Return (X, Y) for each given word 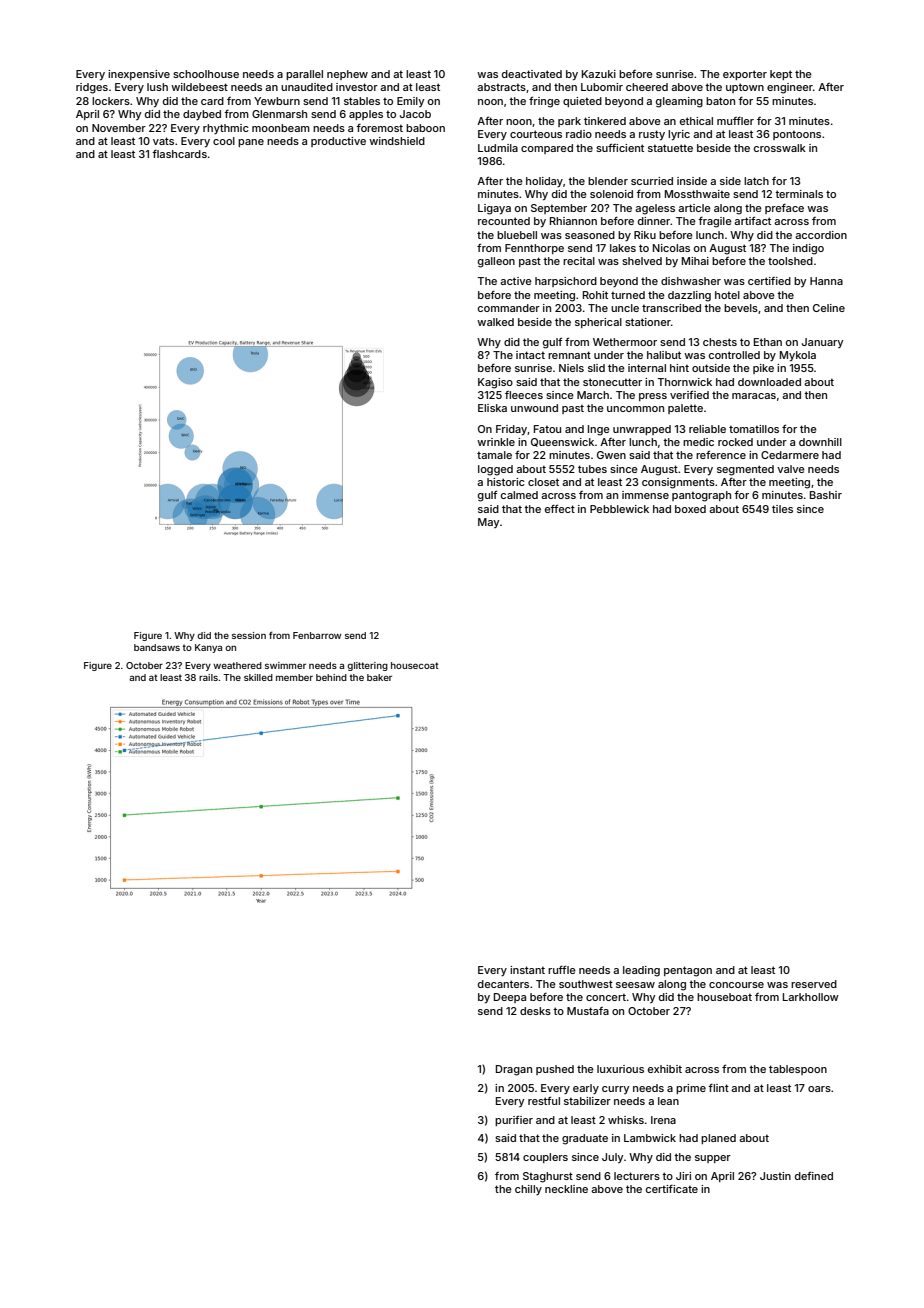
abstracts (501, 87)
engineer (790, 88)
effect (560, 508)
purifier (514, 1120)
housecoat (415, 665)
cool (224, 141)
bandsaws (157, 647)
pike (763, 369)
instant (527, 970)
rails (208, 677)
